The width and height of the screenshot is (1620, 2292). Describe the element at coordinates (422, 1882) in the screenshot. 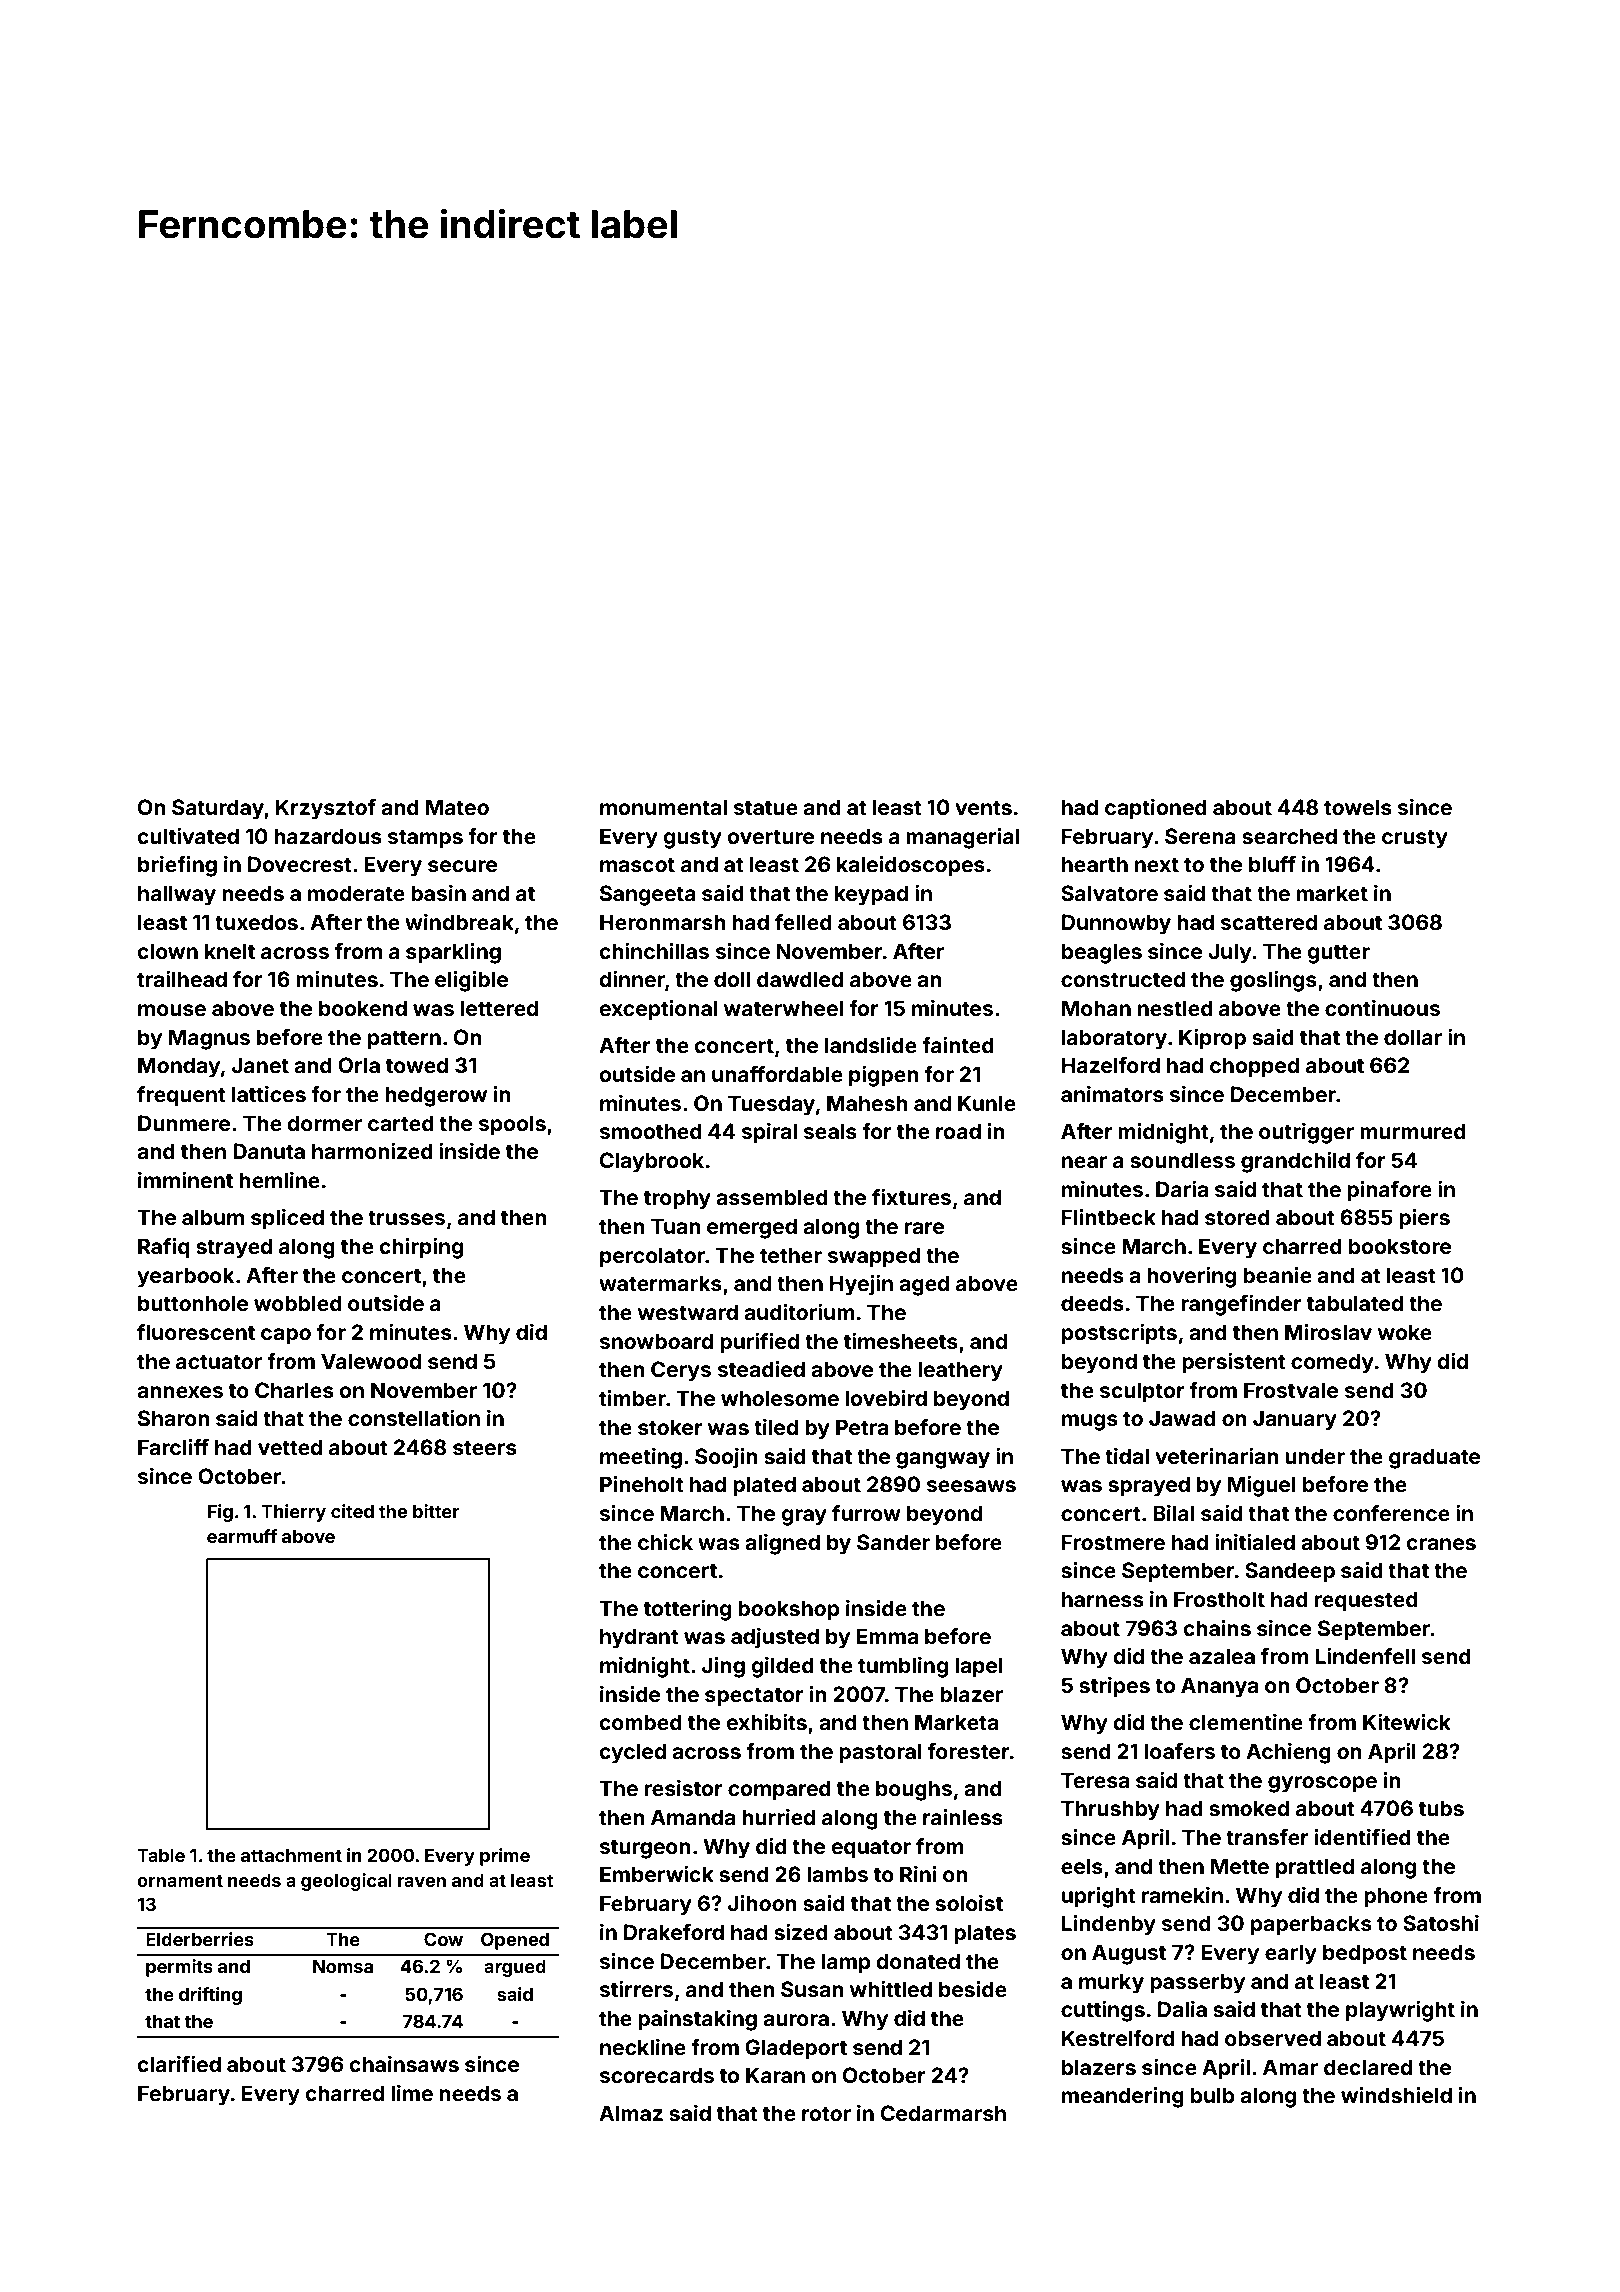

I see `raven` at that location.
